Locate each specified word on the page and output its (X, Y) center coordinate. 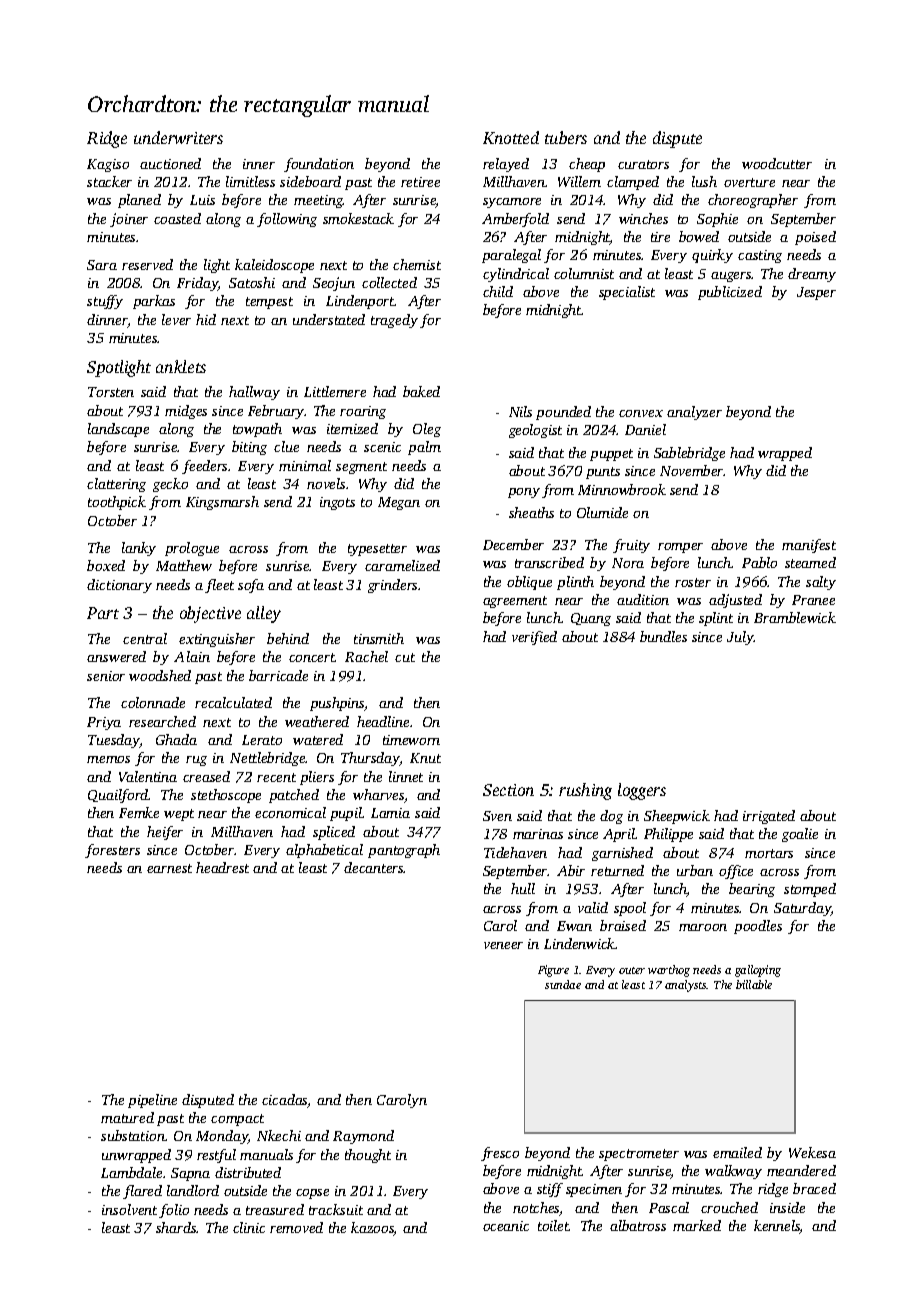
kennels (777, 1227)
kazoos (372, 1229)
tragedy (394, 321)
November (692, 470)
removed (296, 1227)
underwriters (178, 137)
